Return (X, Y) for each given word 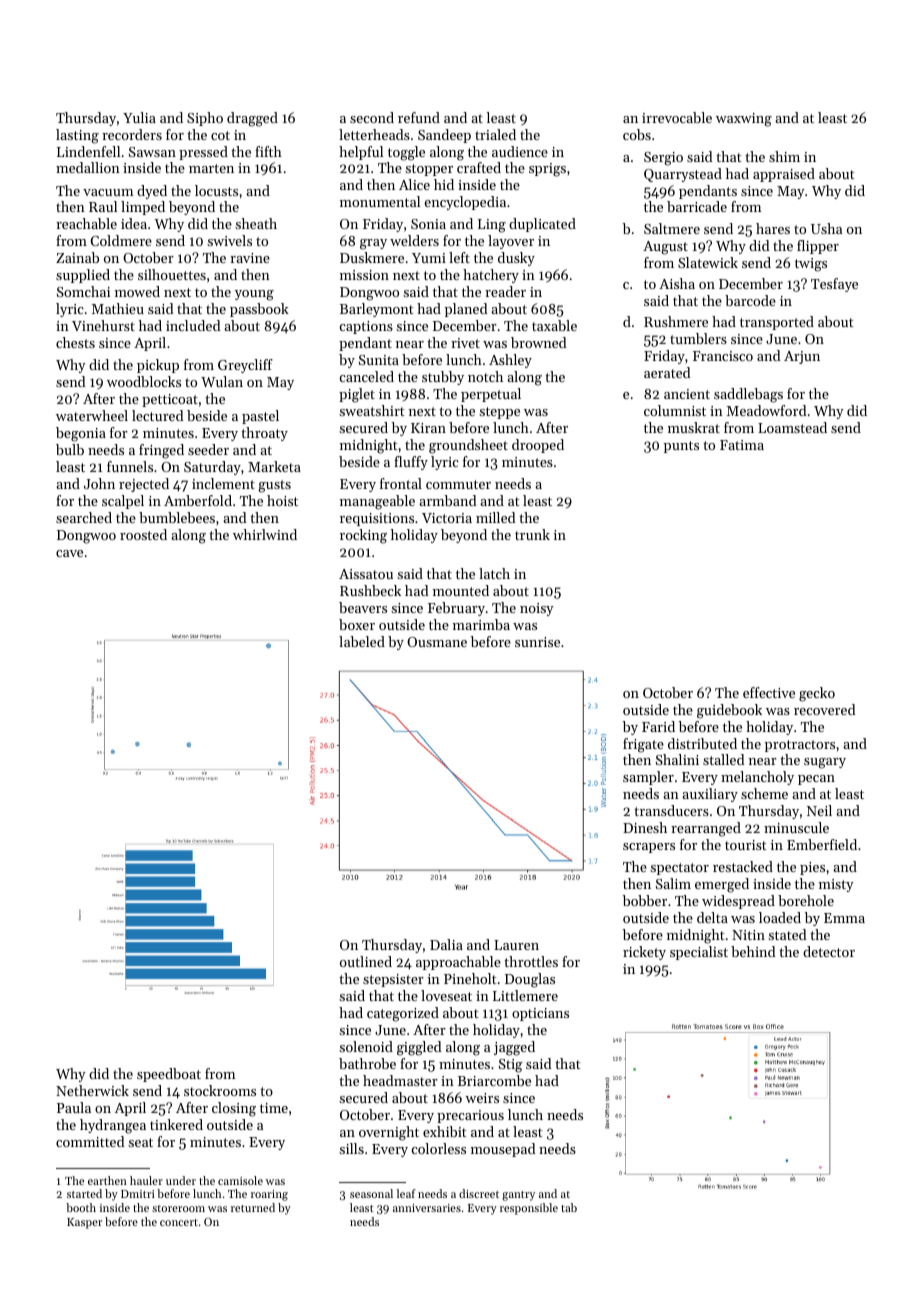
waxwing (744, 120)
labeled (362, 641)
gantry (518, 1196)
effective (769, 692)
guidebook (729, 711)
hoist (282, 500)
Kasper (84, 1223)
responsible (529, 1209)
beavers (363, 607)
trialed (495, 134)
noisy (537, 609)
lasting (77, 136)
